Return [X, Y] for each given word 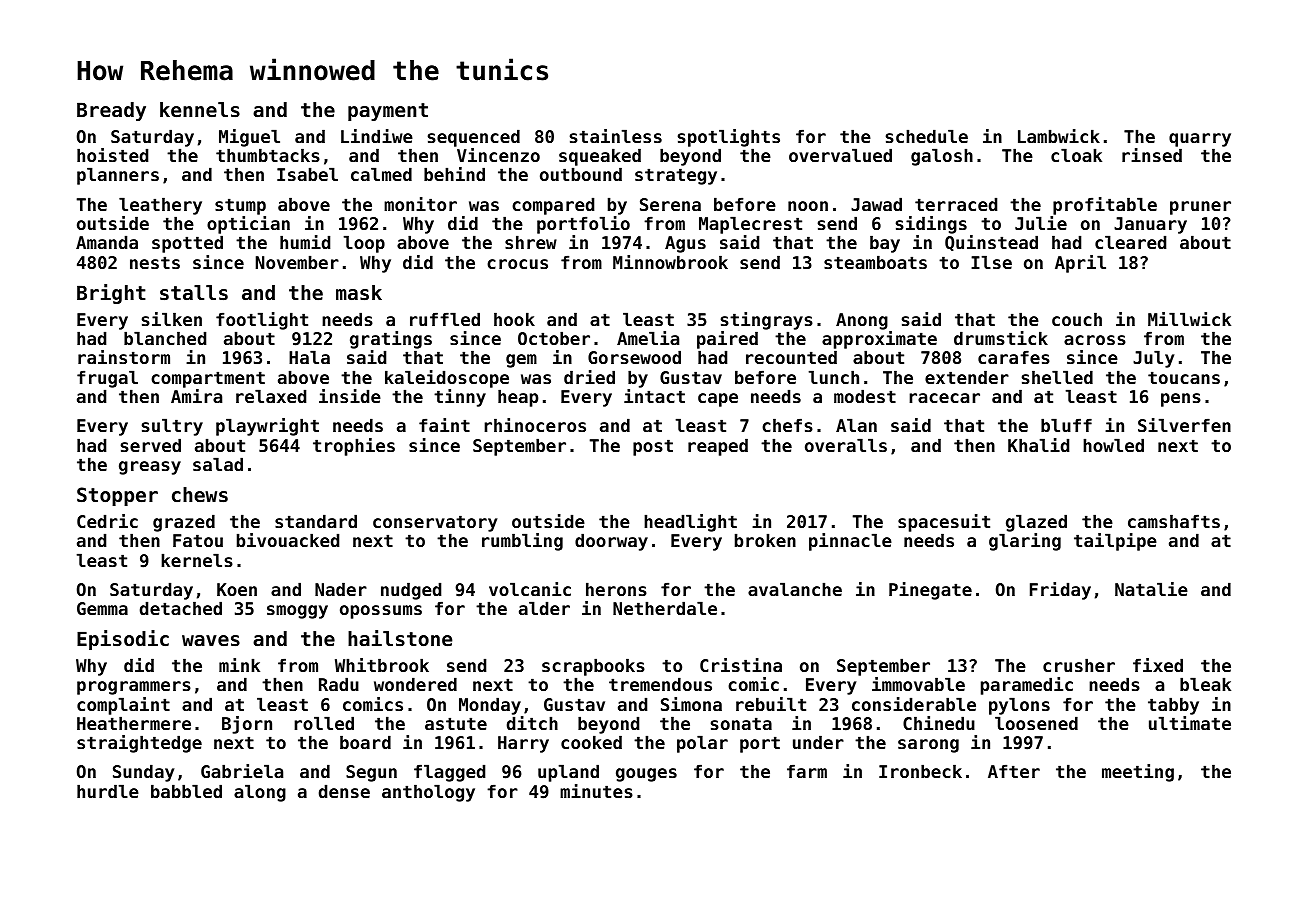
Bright [111, 294]
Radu [339, 684]
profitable [1105, 206]
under [818, 742]
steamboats [875, 262]
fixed [1158, 665]
